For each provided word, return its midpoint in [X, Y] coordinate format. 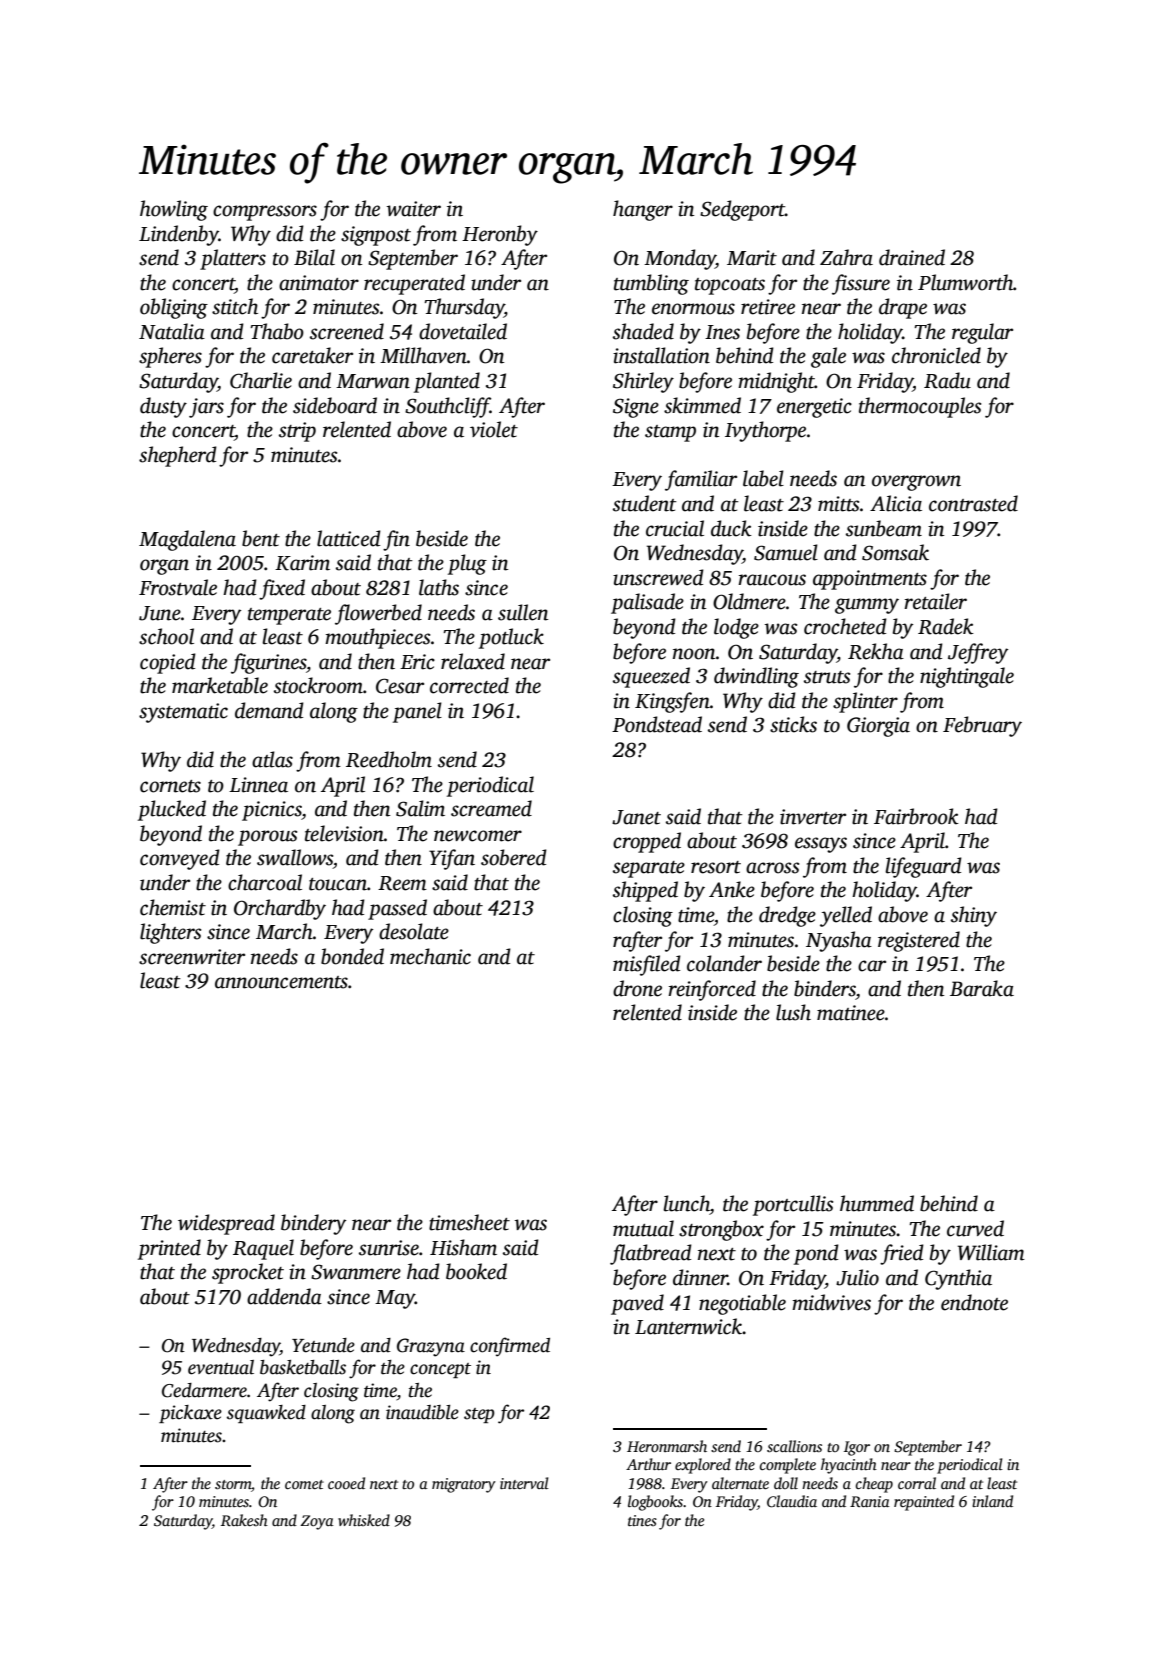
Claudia [792, 1501]
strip [297, 432]
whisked [364, 1520]
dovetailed [463, 331]
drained [912, 257]
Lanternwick [688, 1326]
